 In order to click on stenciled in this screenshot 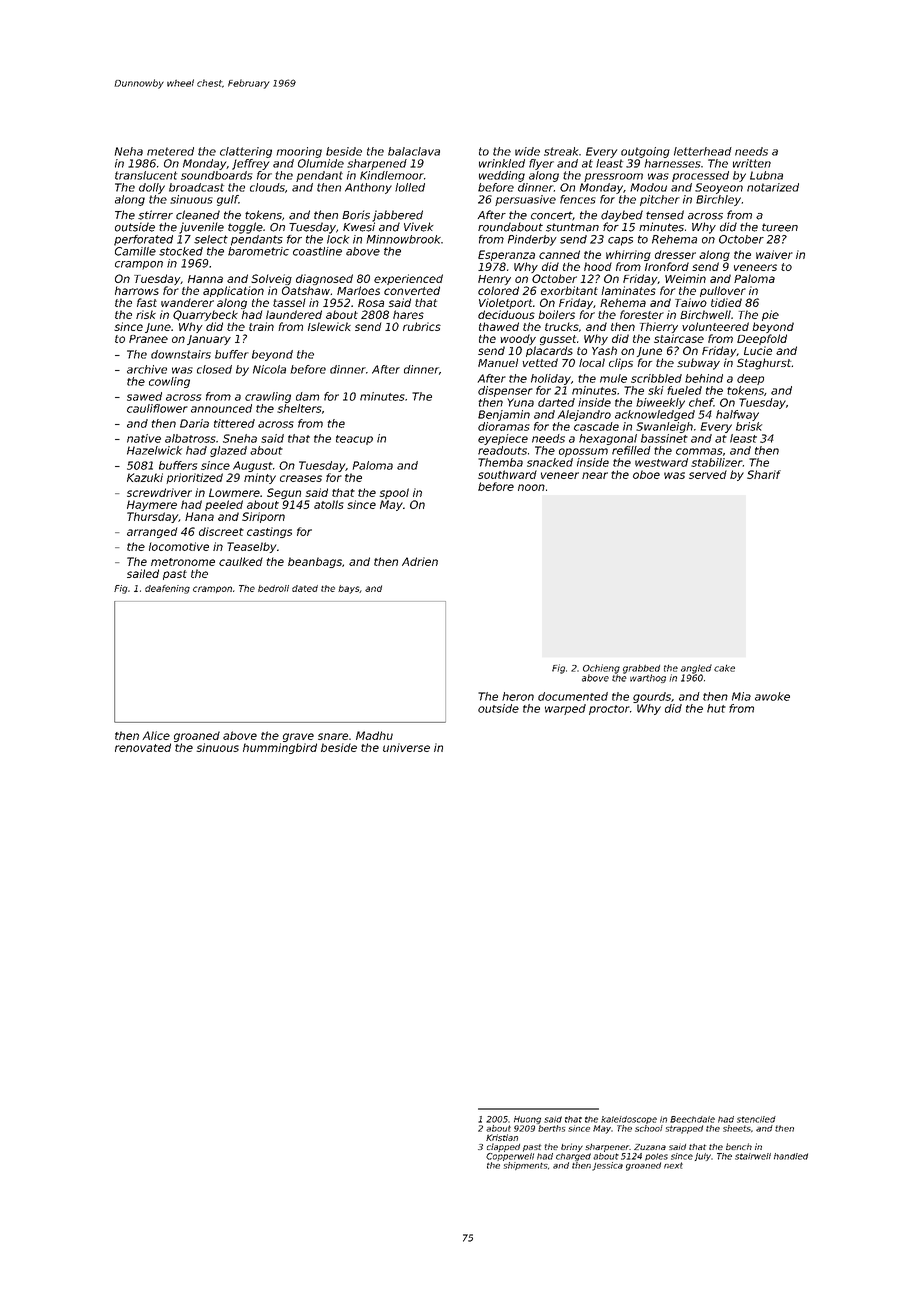, I will do `click(756, 1119)`.
